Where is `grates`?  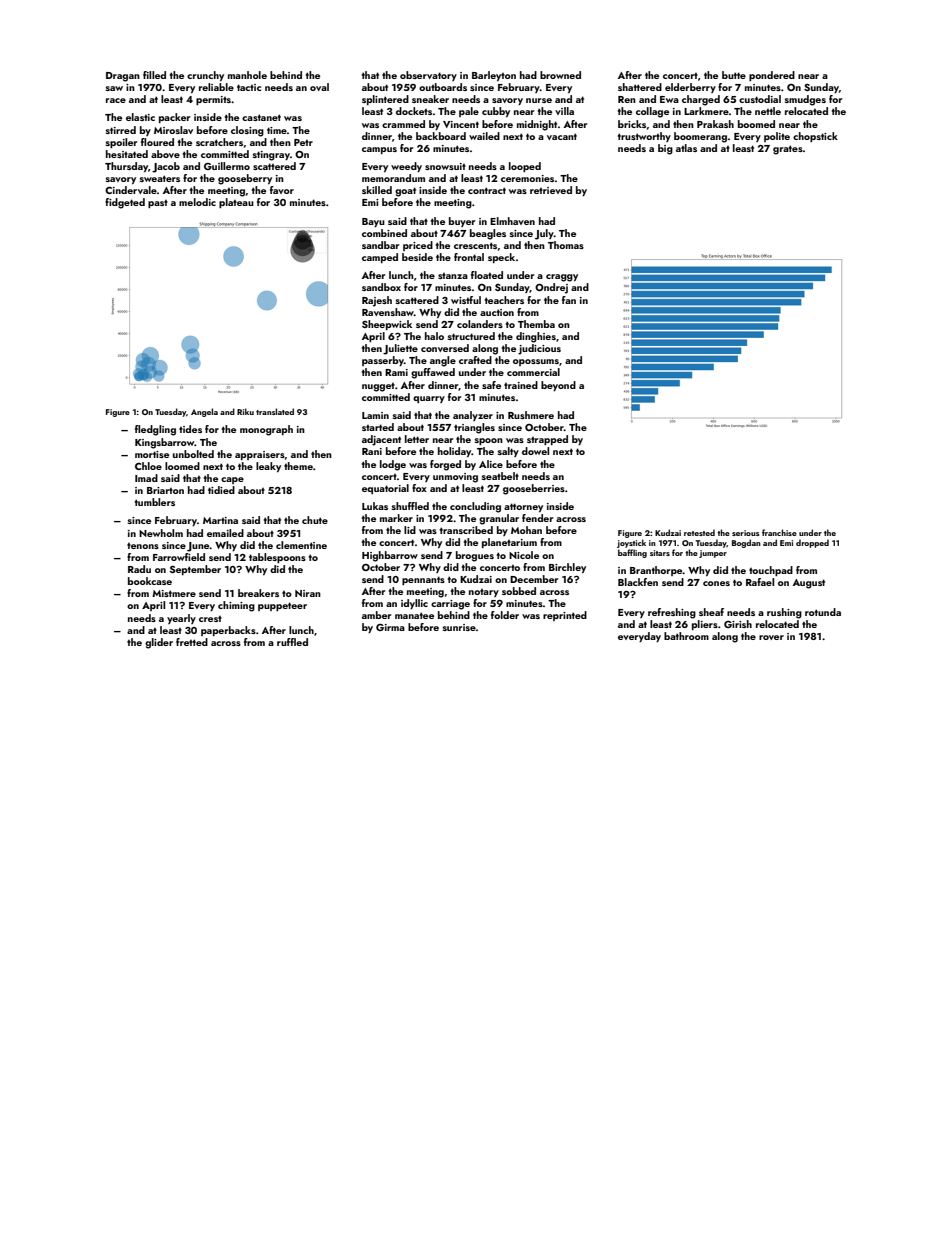 grates is located at coordinates (788, 150).
